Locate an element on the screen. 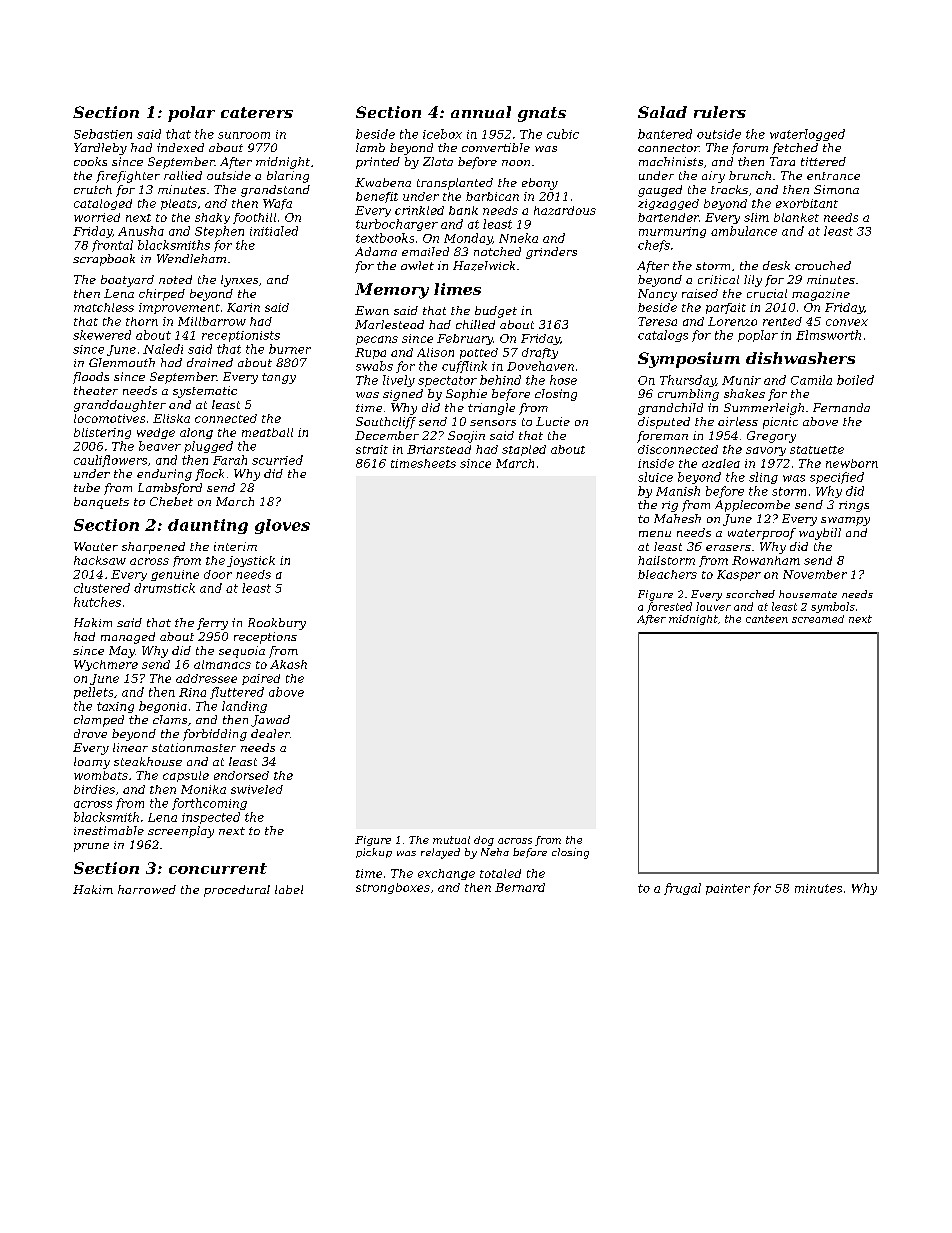  waterlogged is located at coordinates (807, 135).
